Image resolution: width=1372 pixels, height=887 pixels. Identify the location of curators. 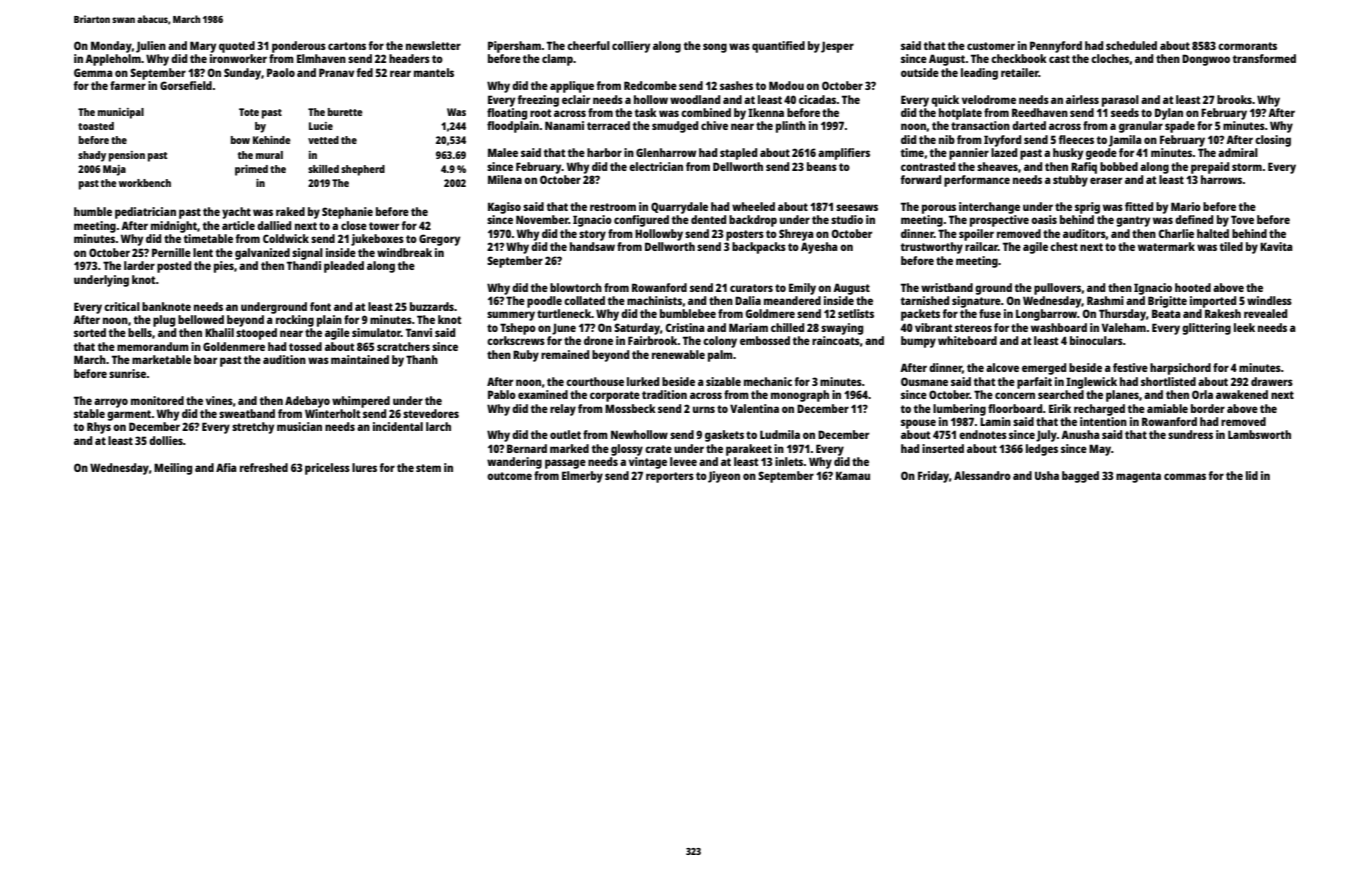
(751, 288).
